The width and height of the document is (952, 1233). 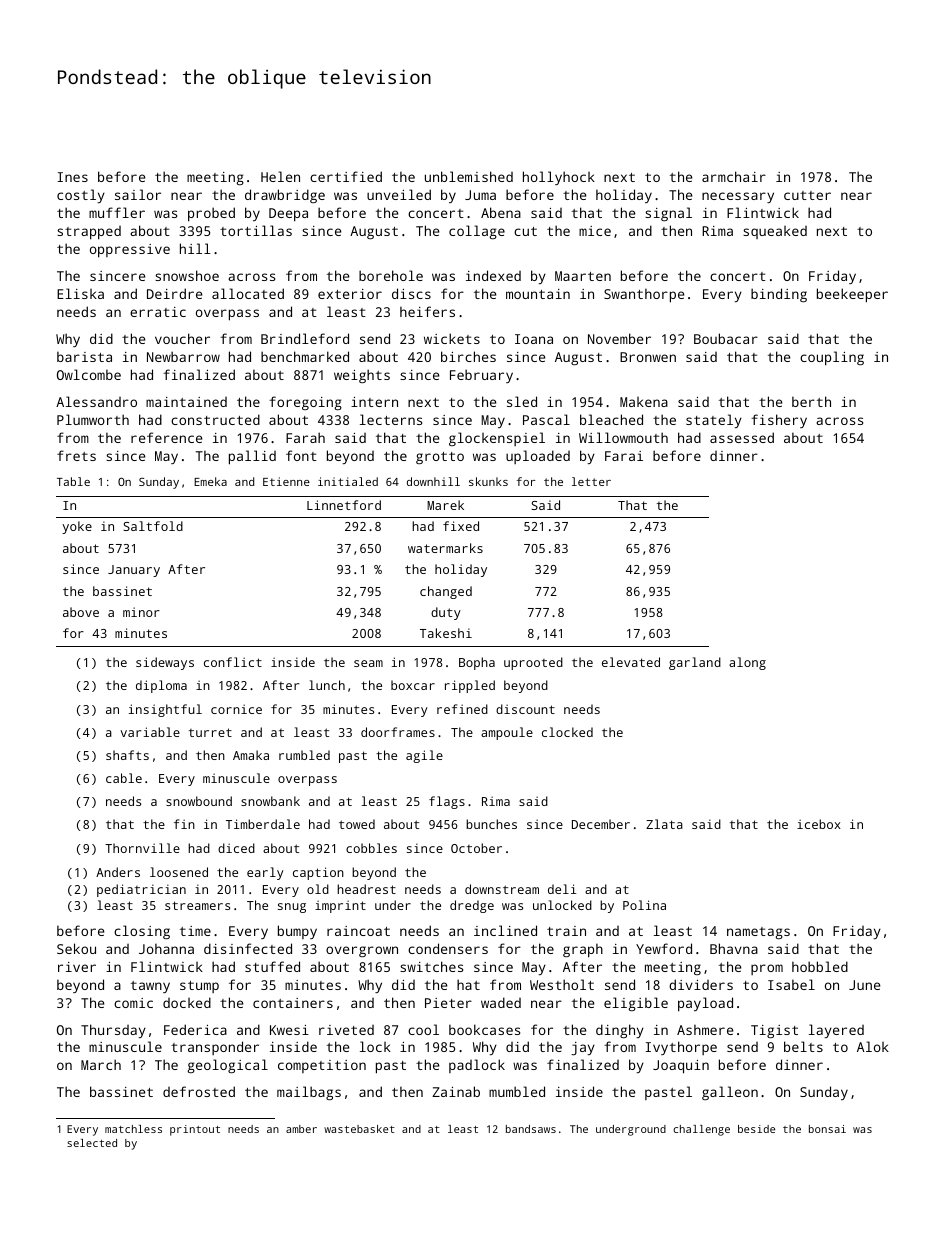 What do you see at coordinates (644, 296) in the document?
I see `Swanthorpe` at bounding box center [644, 296].
